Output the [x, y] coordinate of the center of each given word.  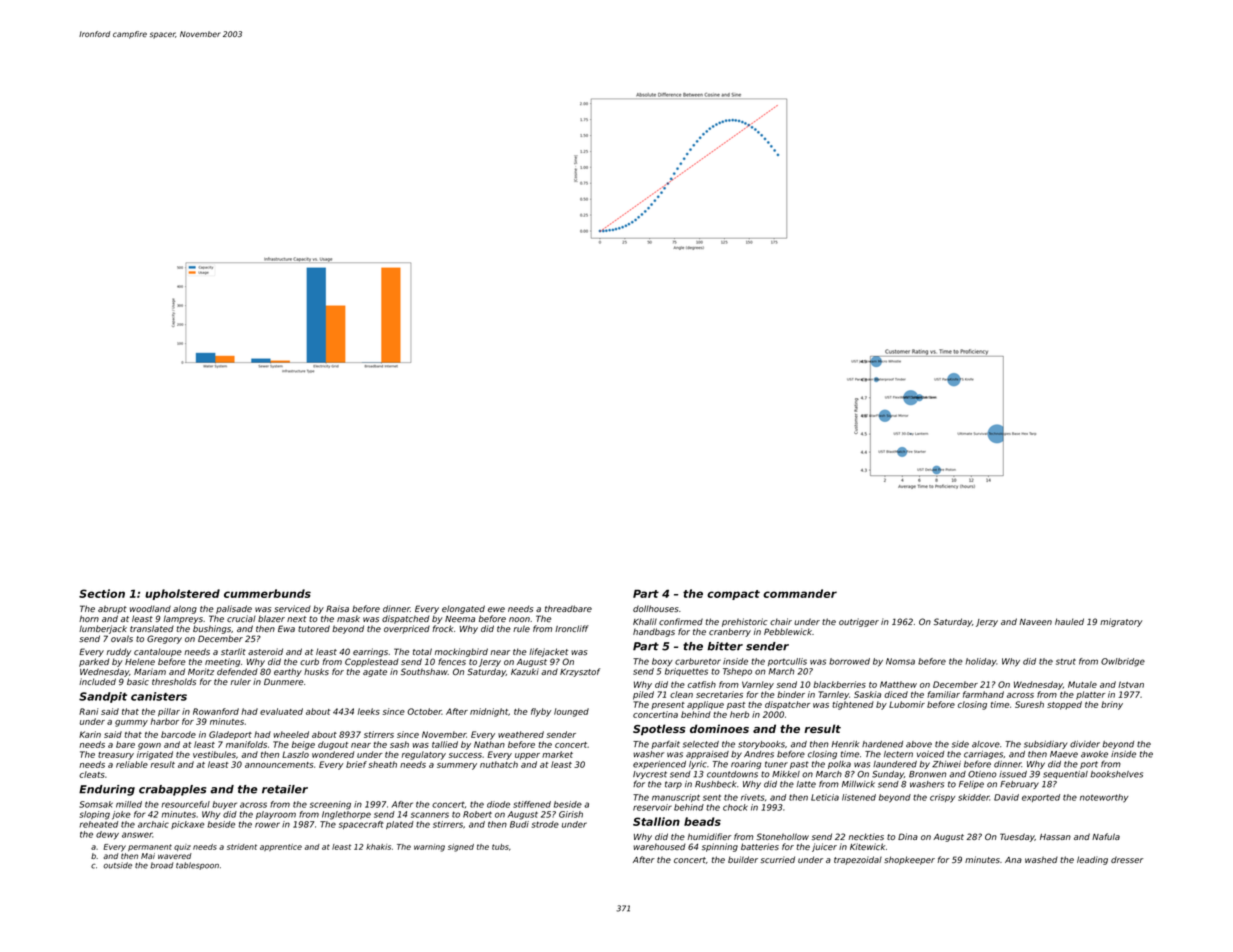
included [97, 681]
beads [702, 821]
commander [800, 593]
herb [739, 714]
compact [733, 595]
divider [1085, 744]
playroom [276, 815]
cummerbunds [267, 593]
